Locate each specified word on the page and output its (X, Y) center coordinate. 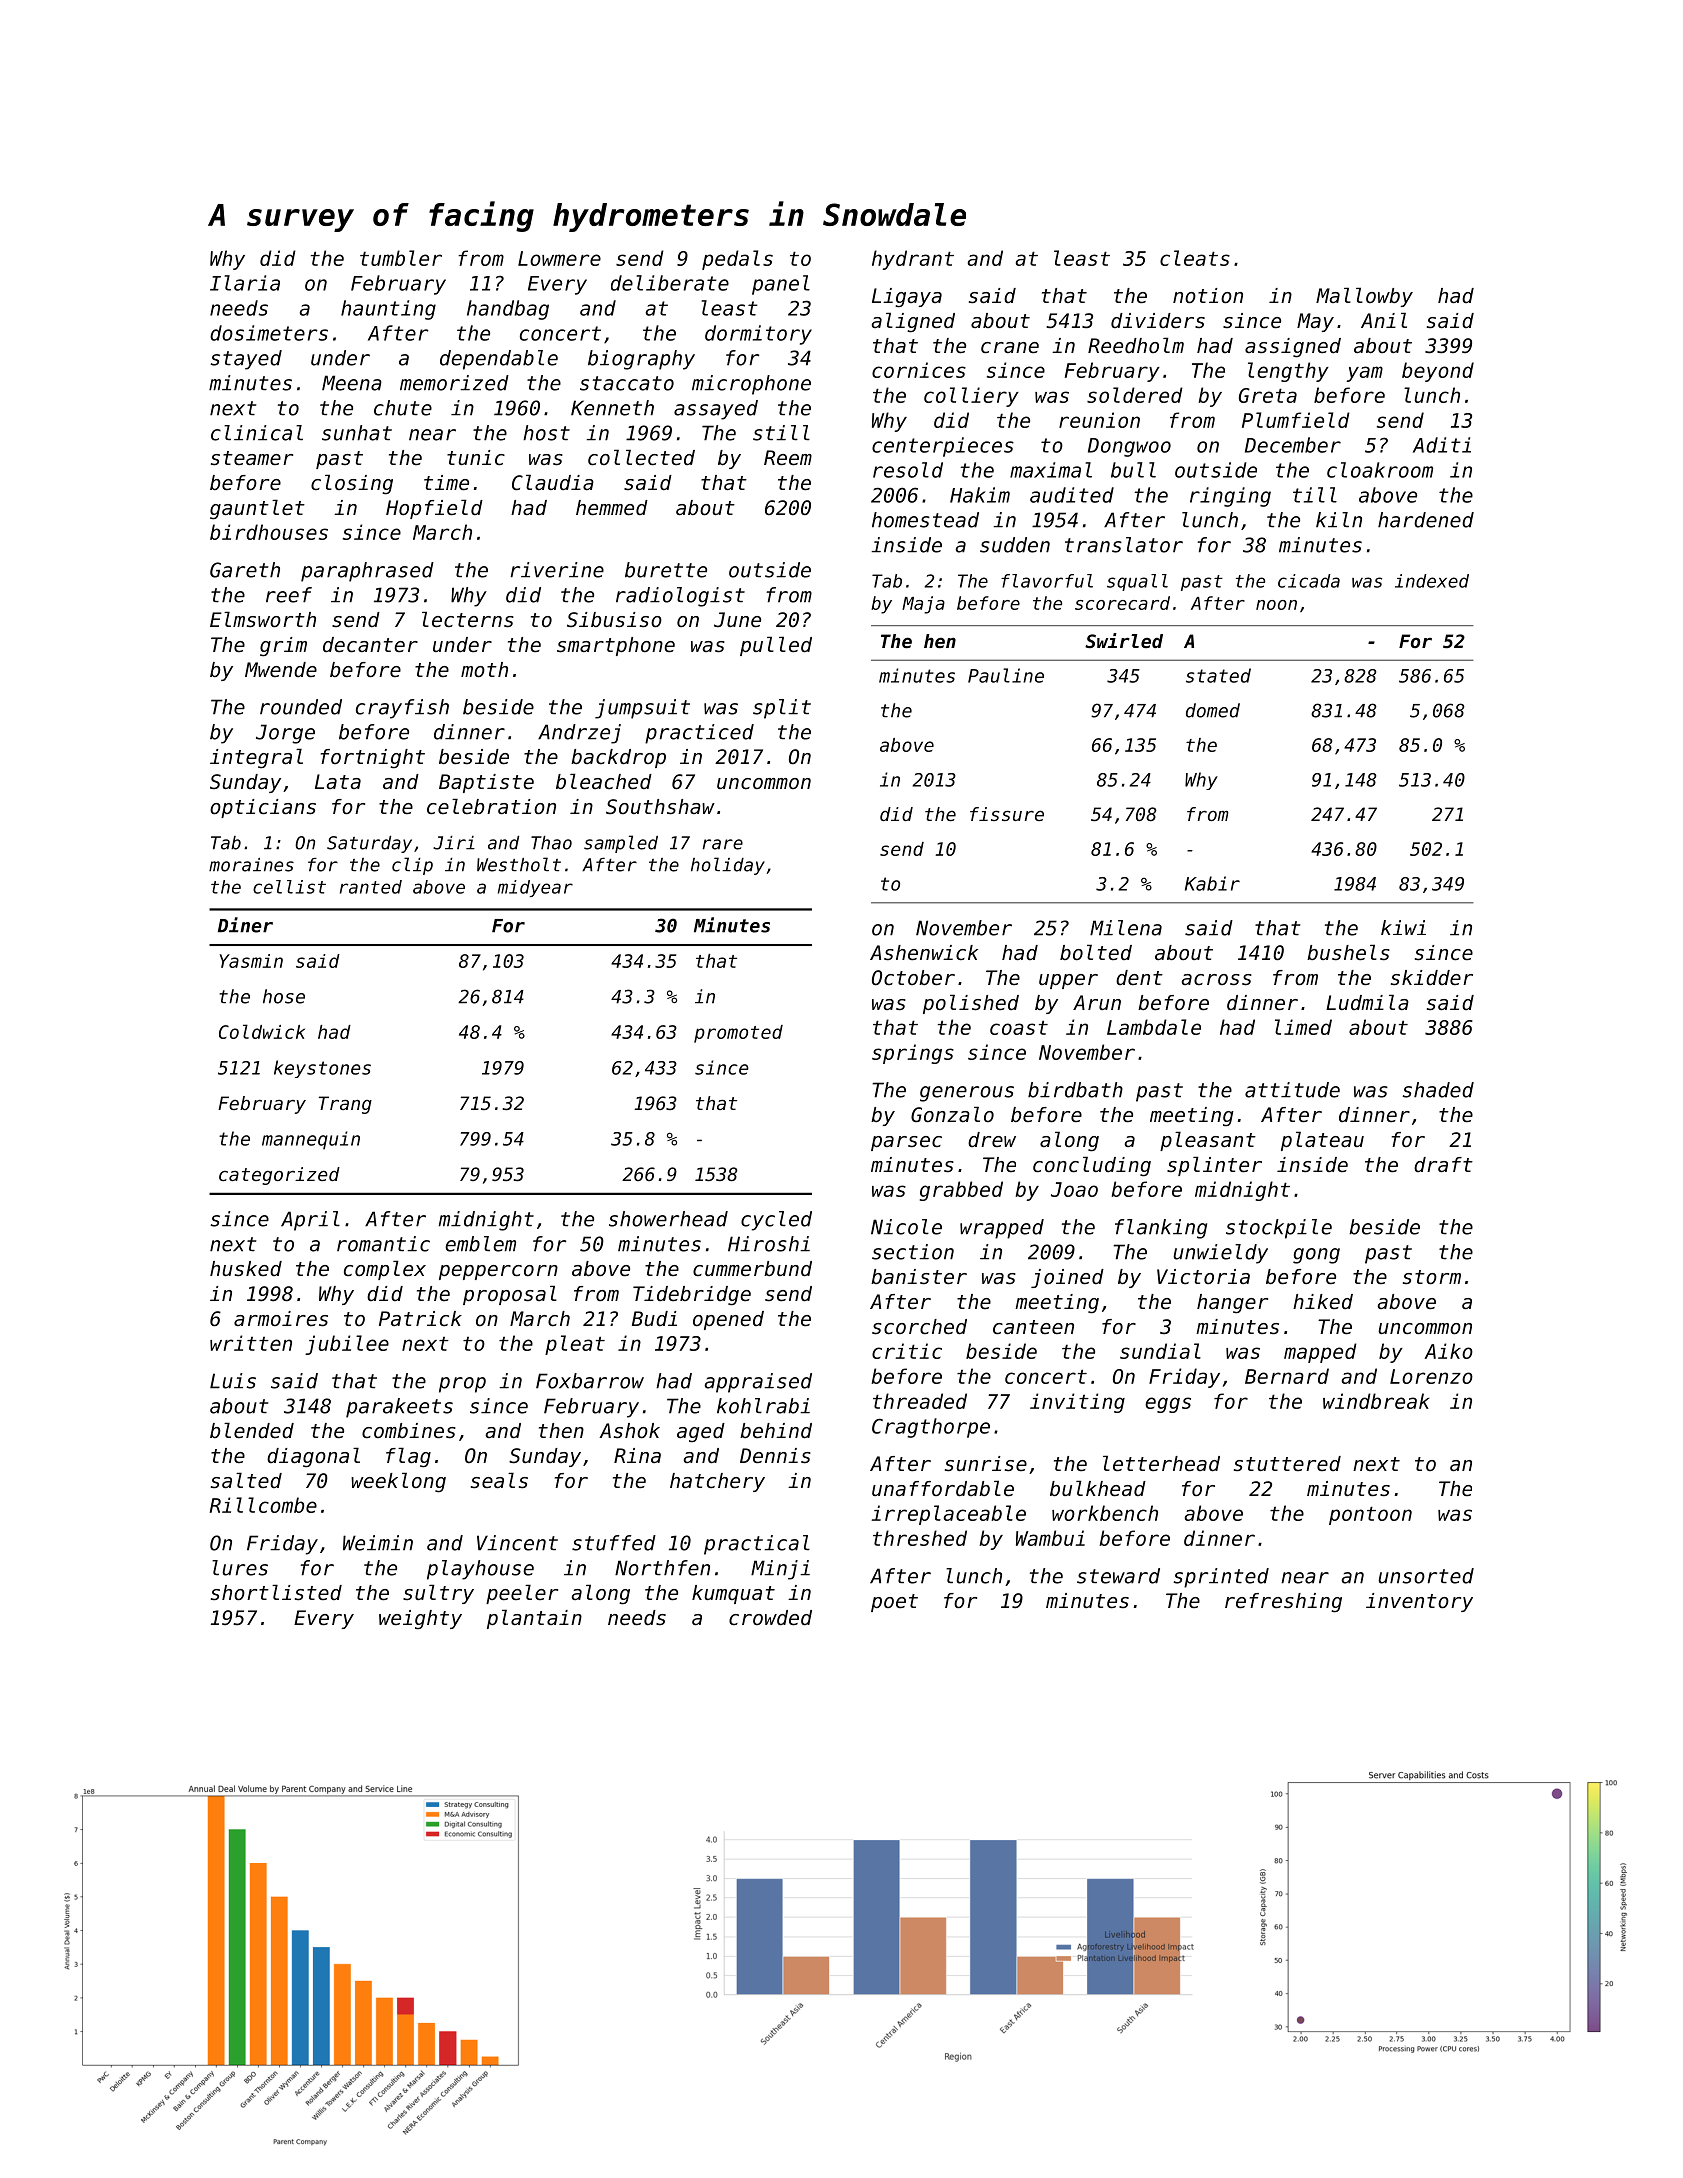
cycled (776, 1221)
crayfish (402, 709)
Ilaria (245, 283)
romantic (383, 1244)
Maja (923, 605)
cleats (1195, 258)
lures (240, 1568)
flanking (1161, 1229)
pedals (737, 260)
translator (1124, 545)
